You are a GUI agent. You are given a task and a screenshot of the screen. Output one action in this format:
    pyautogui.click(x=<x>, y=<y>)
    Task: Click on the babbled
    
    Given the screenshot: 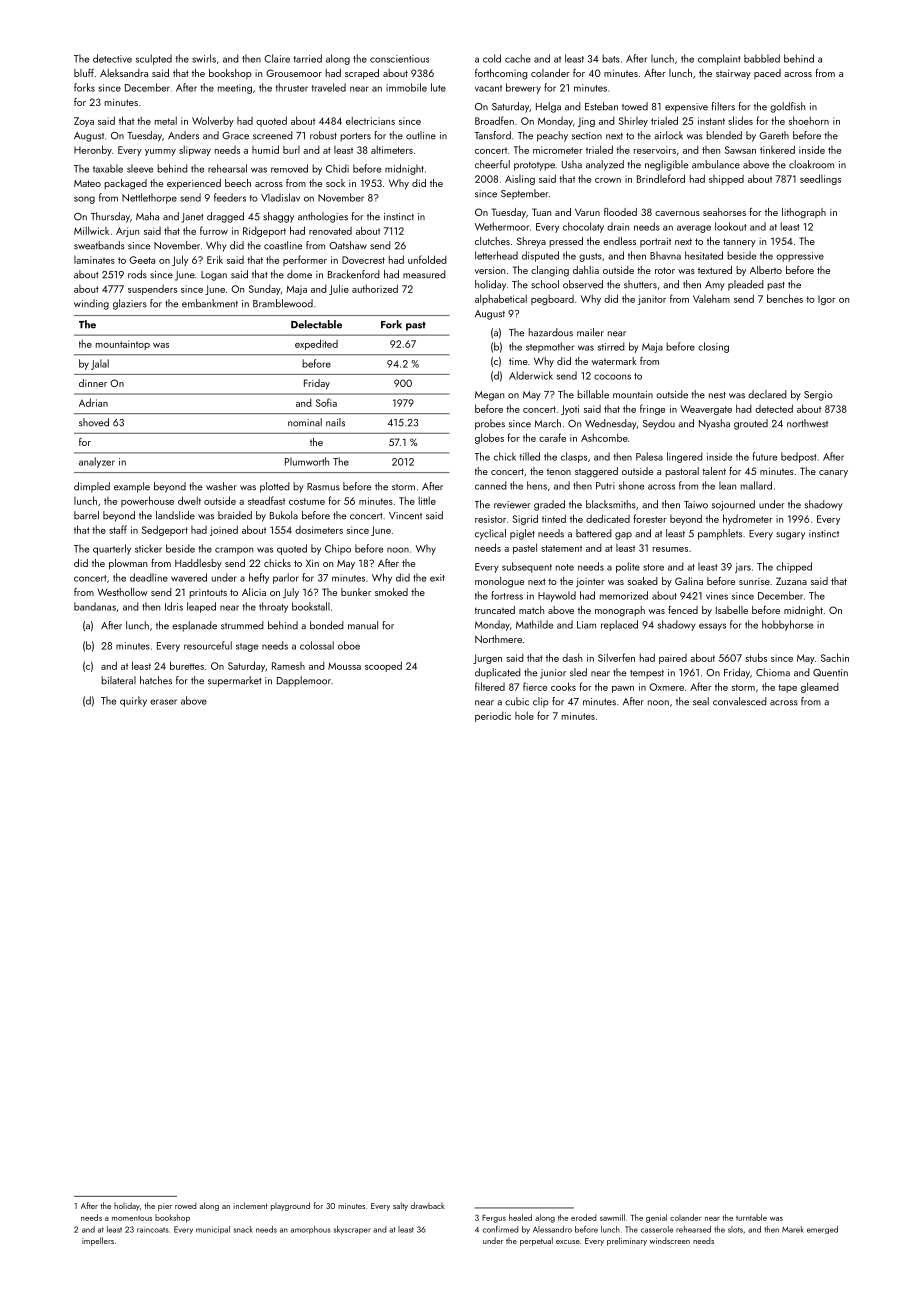 What is the action you would take?
    pyautogui.click(x=762, y=58)
